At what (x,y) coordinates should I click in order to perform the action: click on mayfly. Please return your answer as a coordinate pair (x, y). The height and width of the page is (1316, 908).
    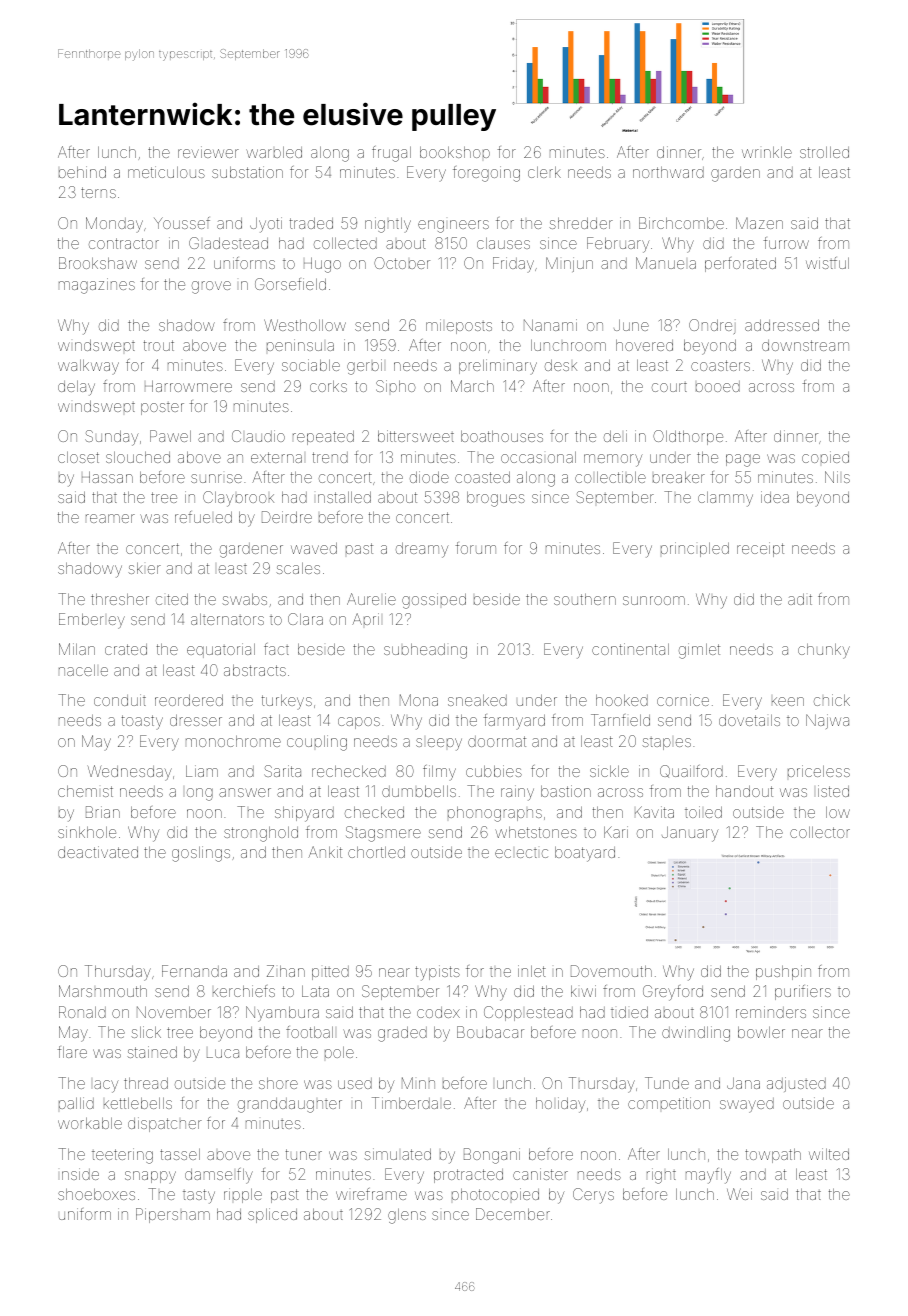
    Looking at the image, I should click on (708, 1176).
